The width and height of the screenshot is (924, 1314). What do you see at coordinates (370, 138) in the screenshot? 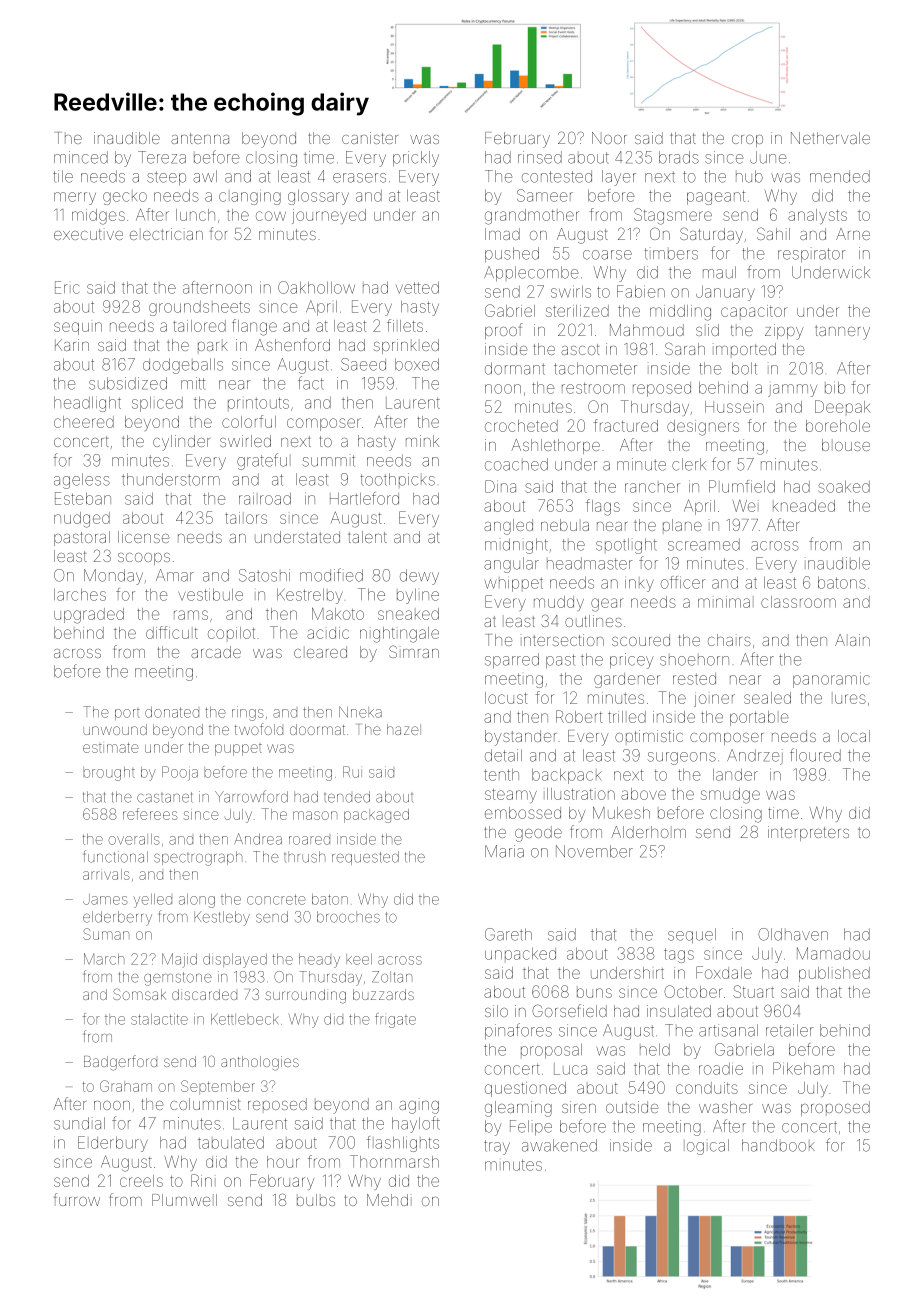
I see `canister` at bounding box center [370, 138].
